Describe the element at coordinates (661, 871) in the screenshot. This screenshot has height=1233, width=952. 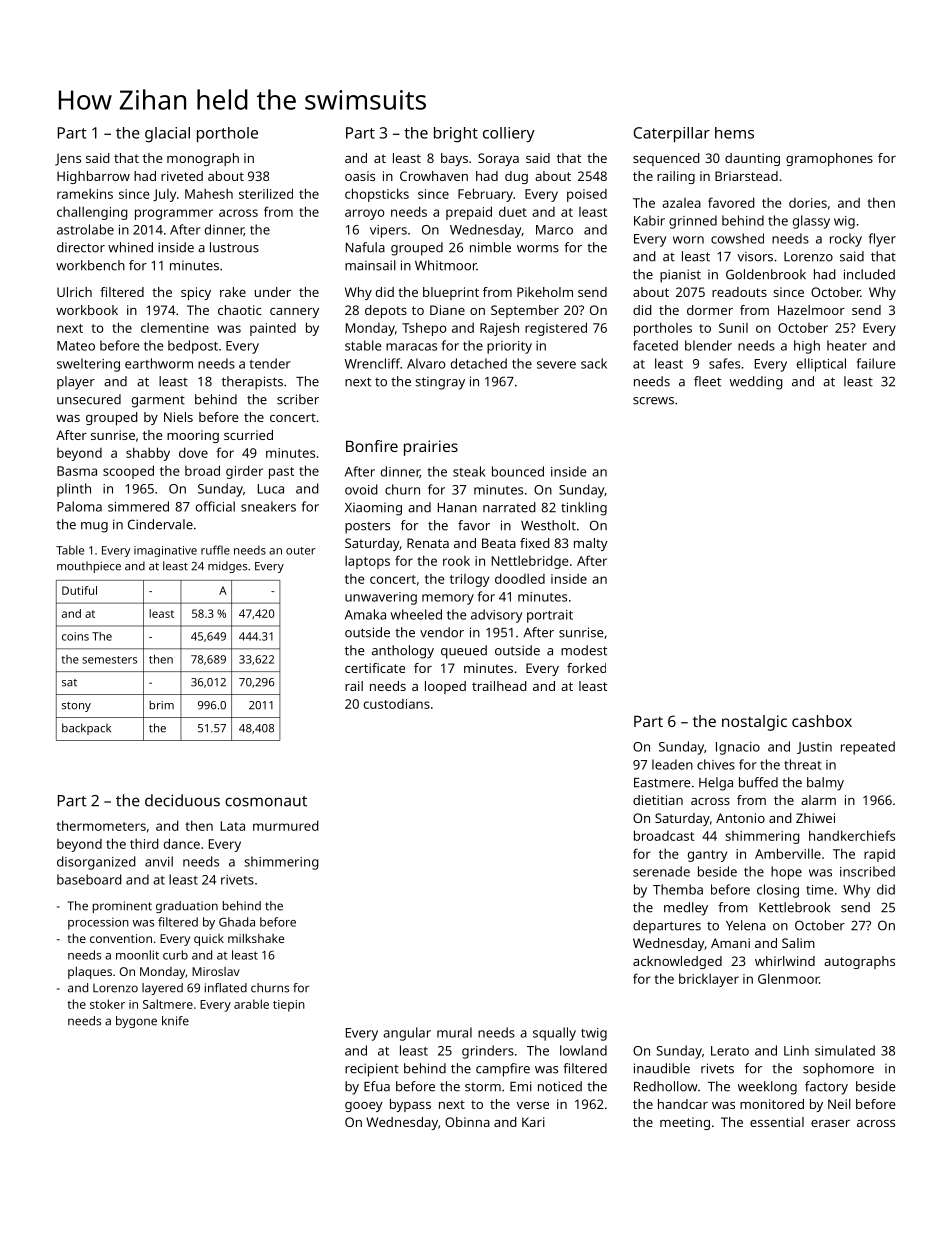
I see `serenade` at that location.
